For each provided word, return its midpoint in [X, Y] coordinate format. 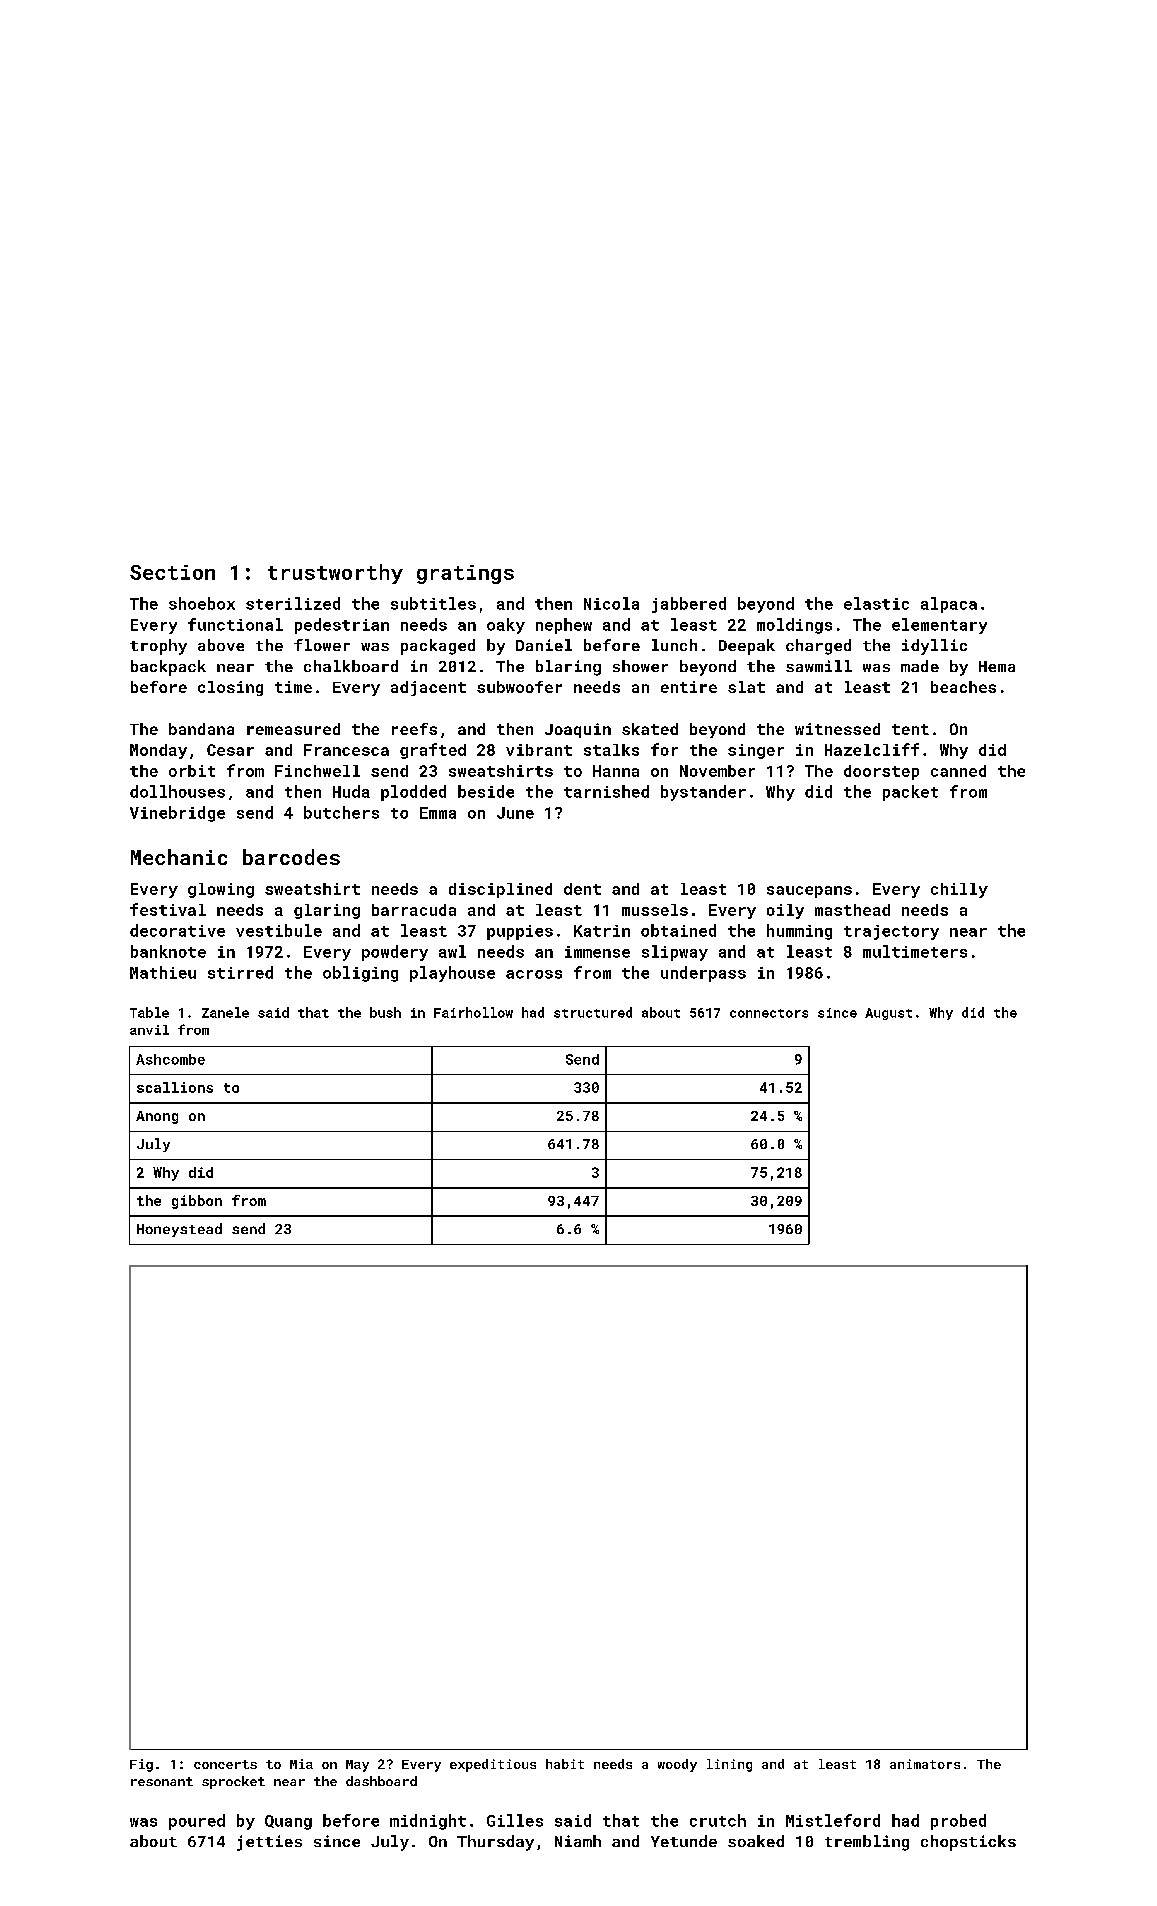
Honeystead [179, 1230]
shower [640, 666]
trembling [867, 1843]
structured [593, 1012]
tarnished [606, 791]
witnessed [837, 729]
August [888, 1014]
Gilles [515, 1820]
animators [925, 1764]
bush [385, 1012]
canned [958, 771]
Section [172, 572]
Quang [288, 1822]
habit [565, 1764]
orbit [192, 771]
